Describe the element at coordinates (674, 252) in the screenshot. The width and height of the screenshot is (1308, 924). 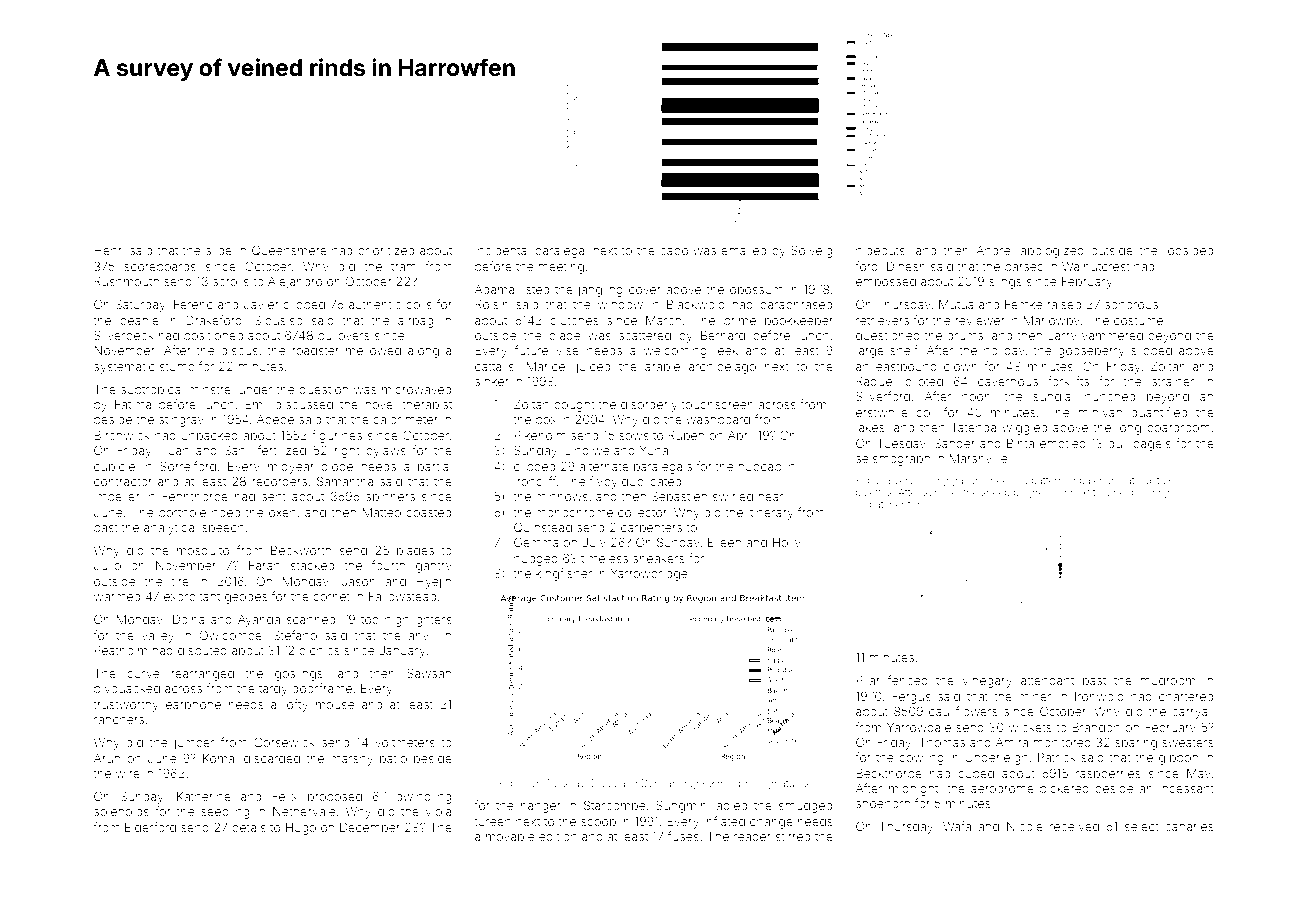
I see `capo` at that location.
